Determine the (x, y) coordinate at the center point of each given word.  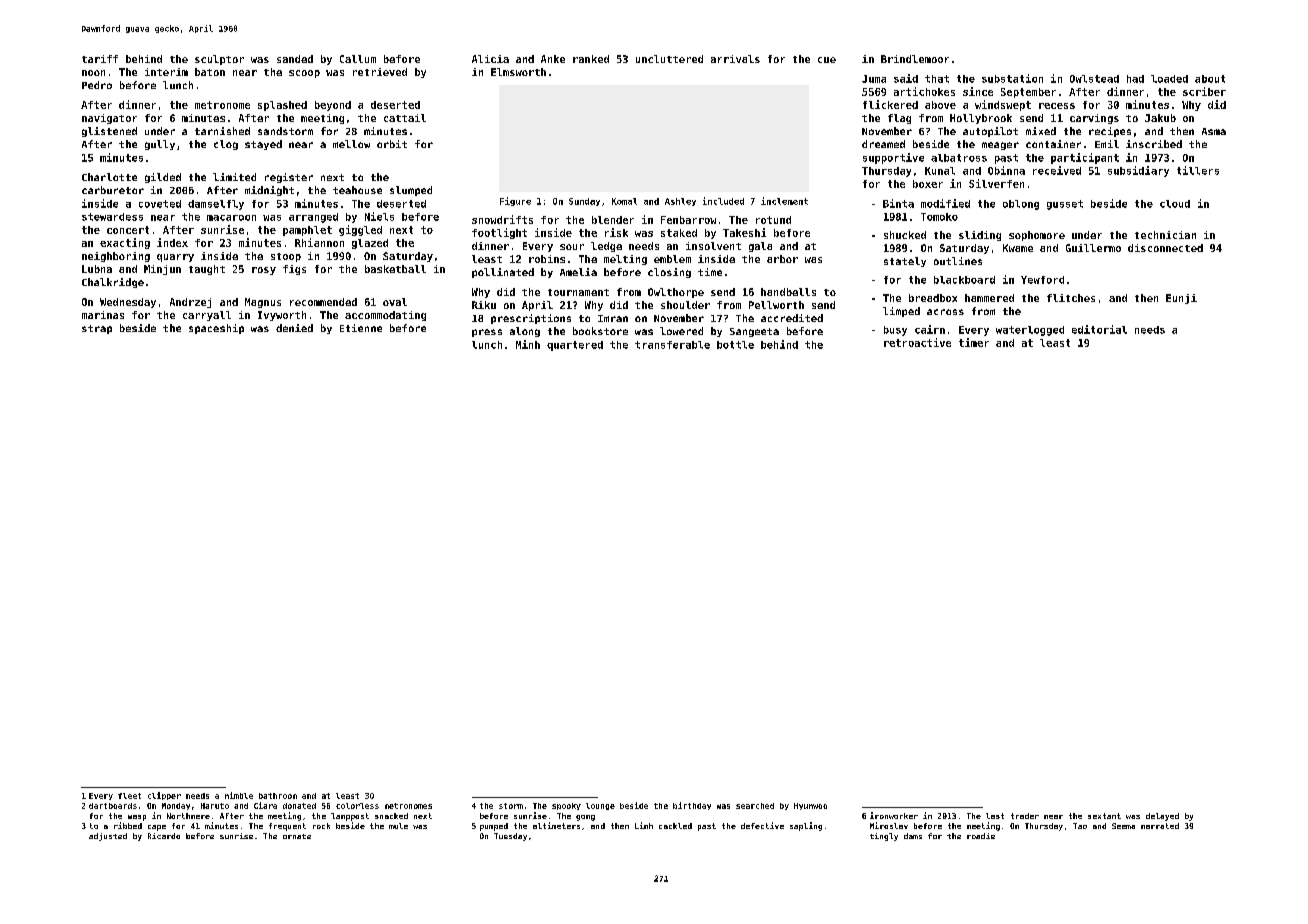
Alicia (490, 59)
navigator (109, 119)
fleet (129, 796)
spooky (566, 806)
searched (755, 806)
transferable (672, 345)
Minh (528, 344)
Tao (1080, 826)
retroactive (917, 342)
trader (1025, 816)
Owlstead (1094, 79)
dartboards (113, 806)
